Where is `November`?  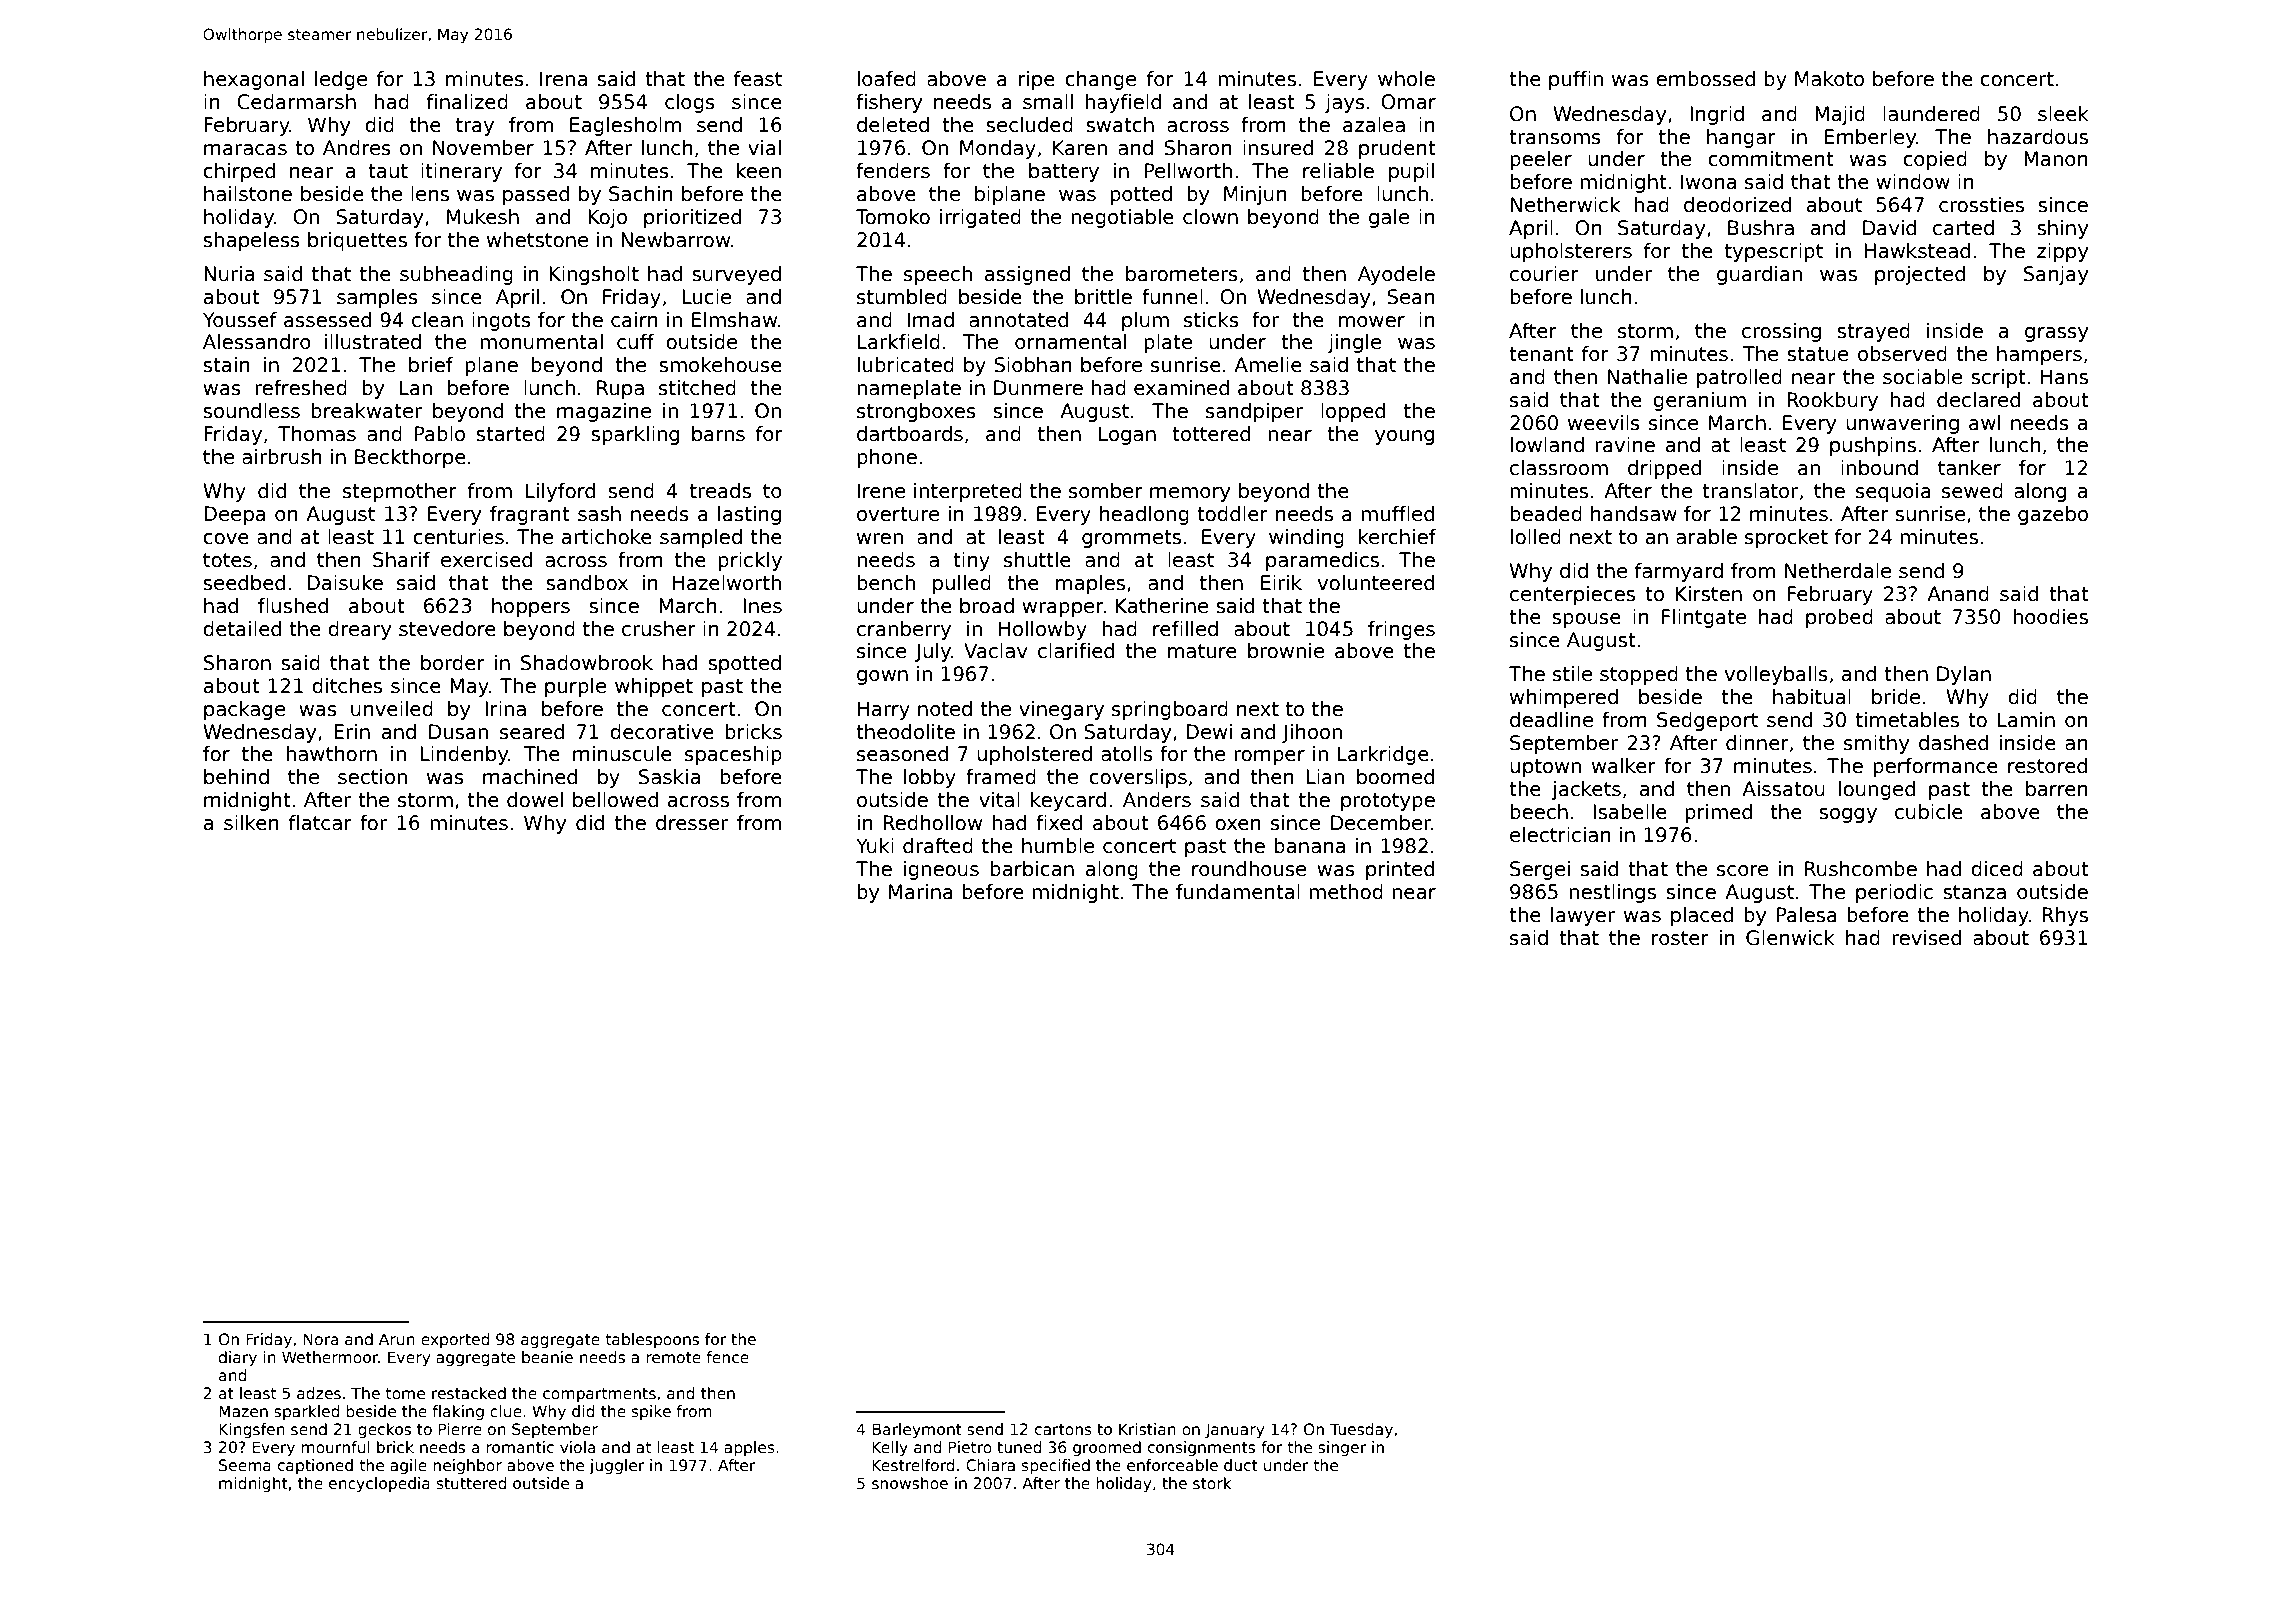
November is located at coordinates (483, 148).
